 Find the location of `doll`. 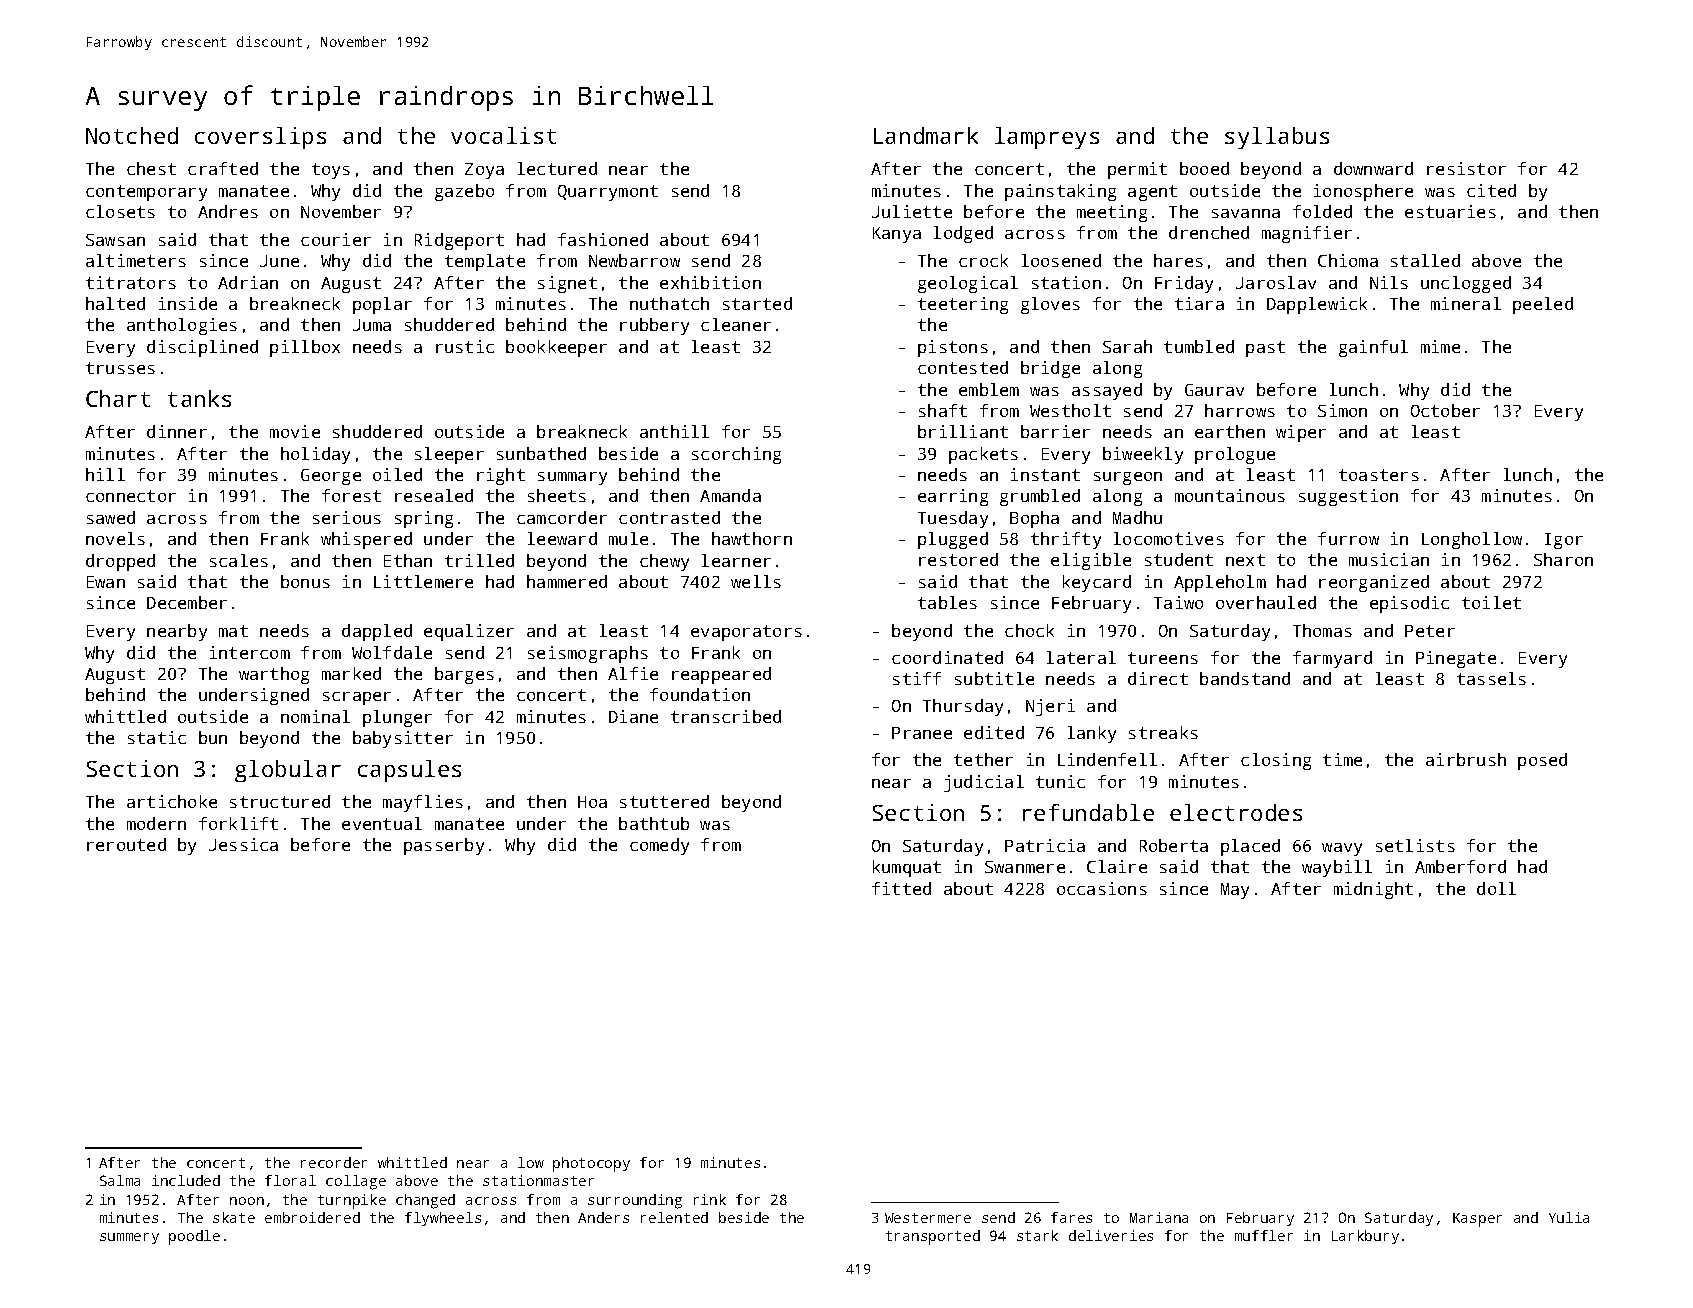

doll is located at coordinates (1496, 888).
